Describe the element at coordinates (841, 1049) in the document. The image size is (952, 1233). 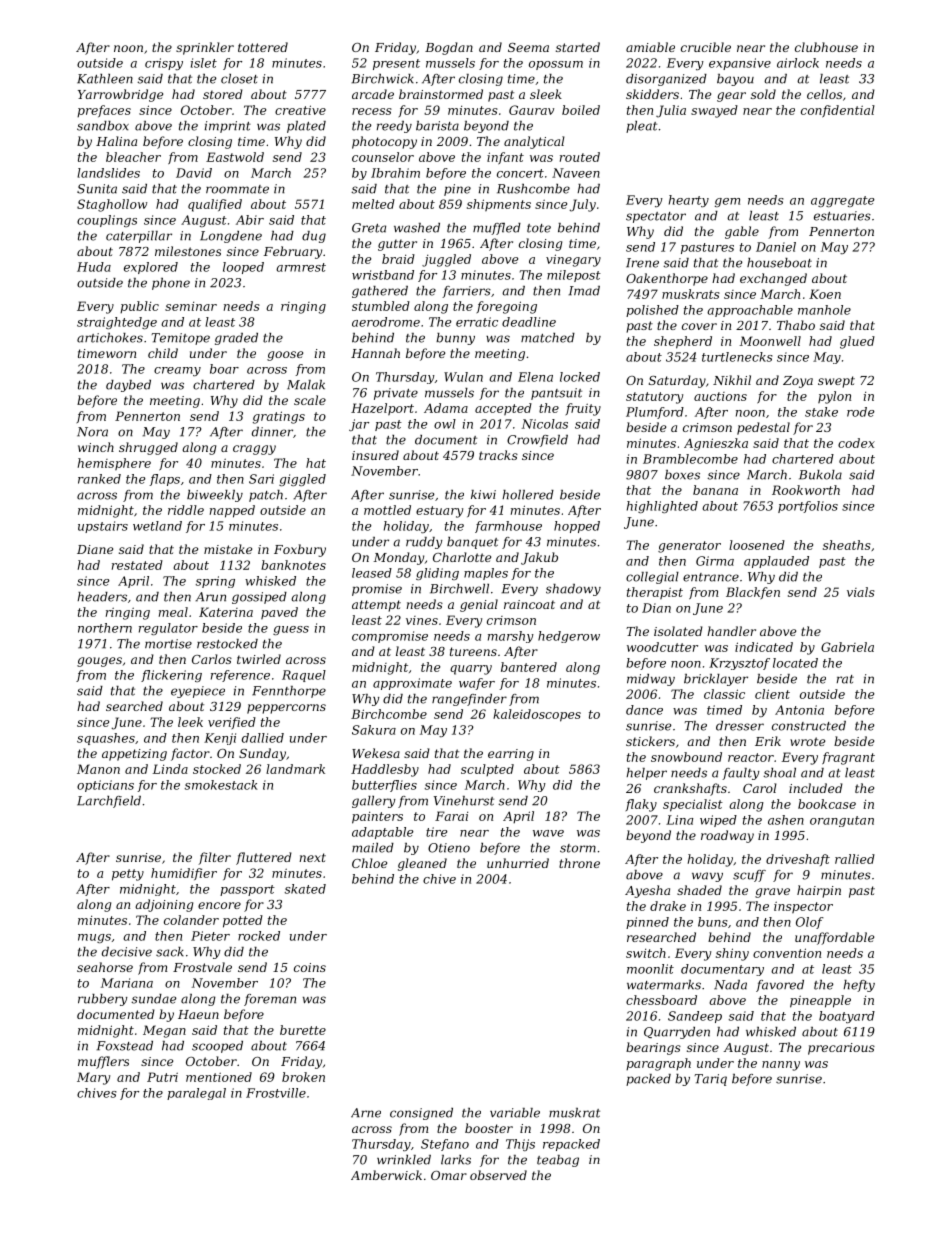
I see `precarious` at that location.
